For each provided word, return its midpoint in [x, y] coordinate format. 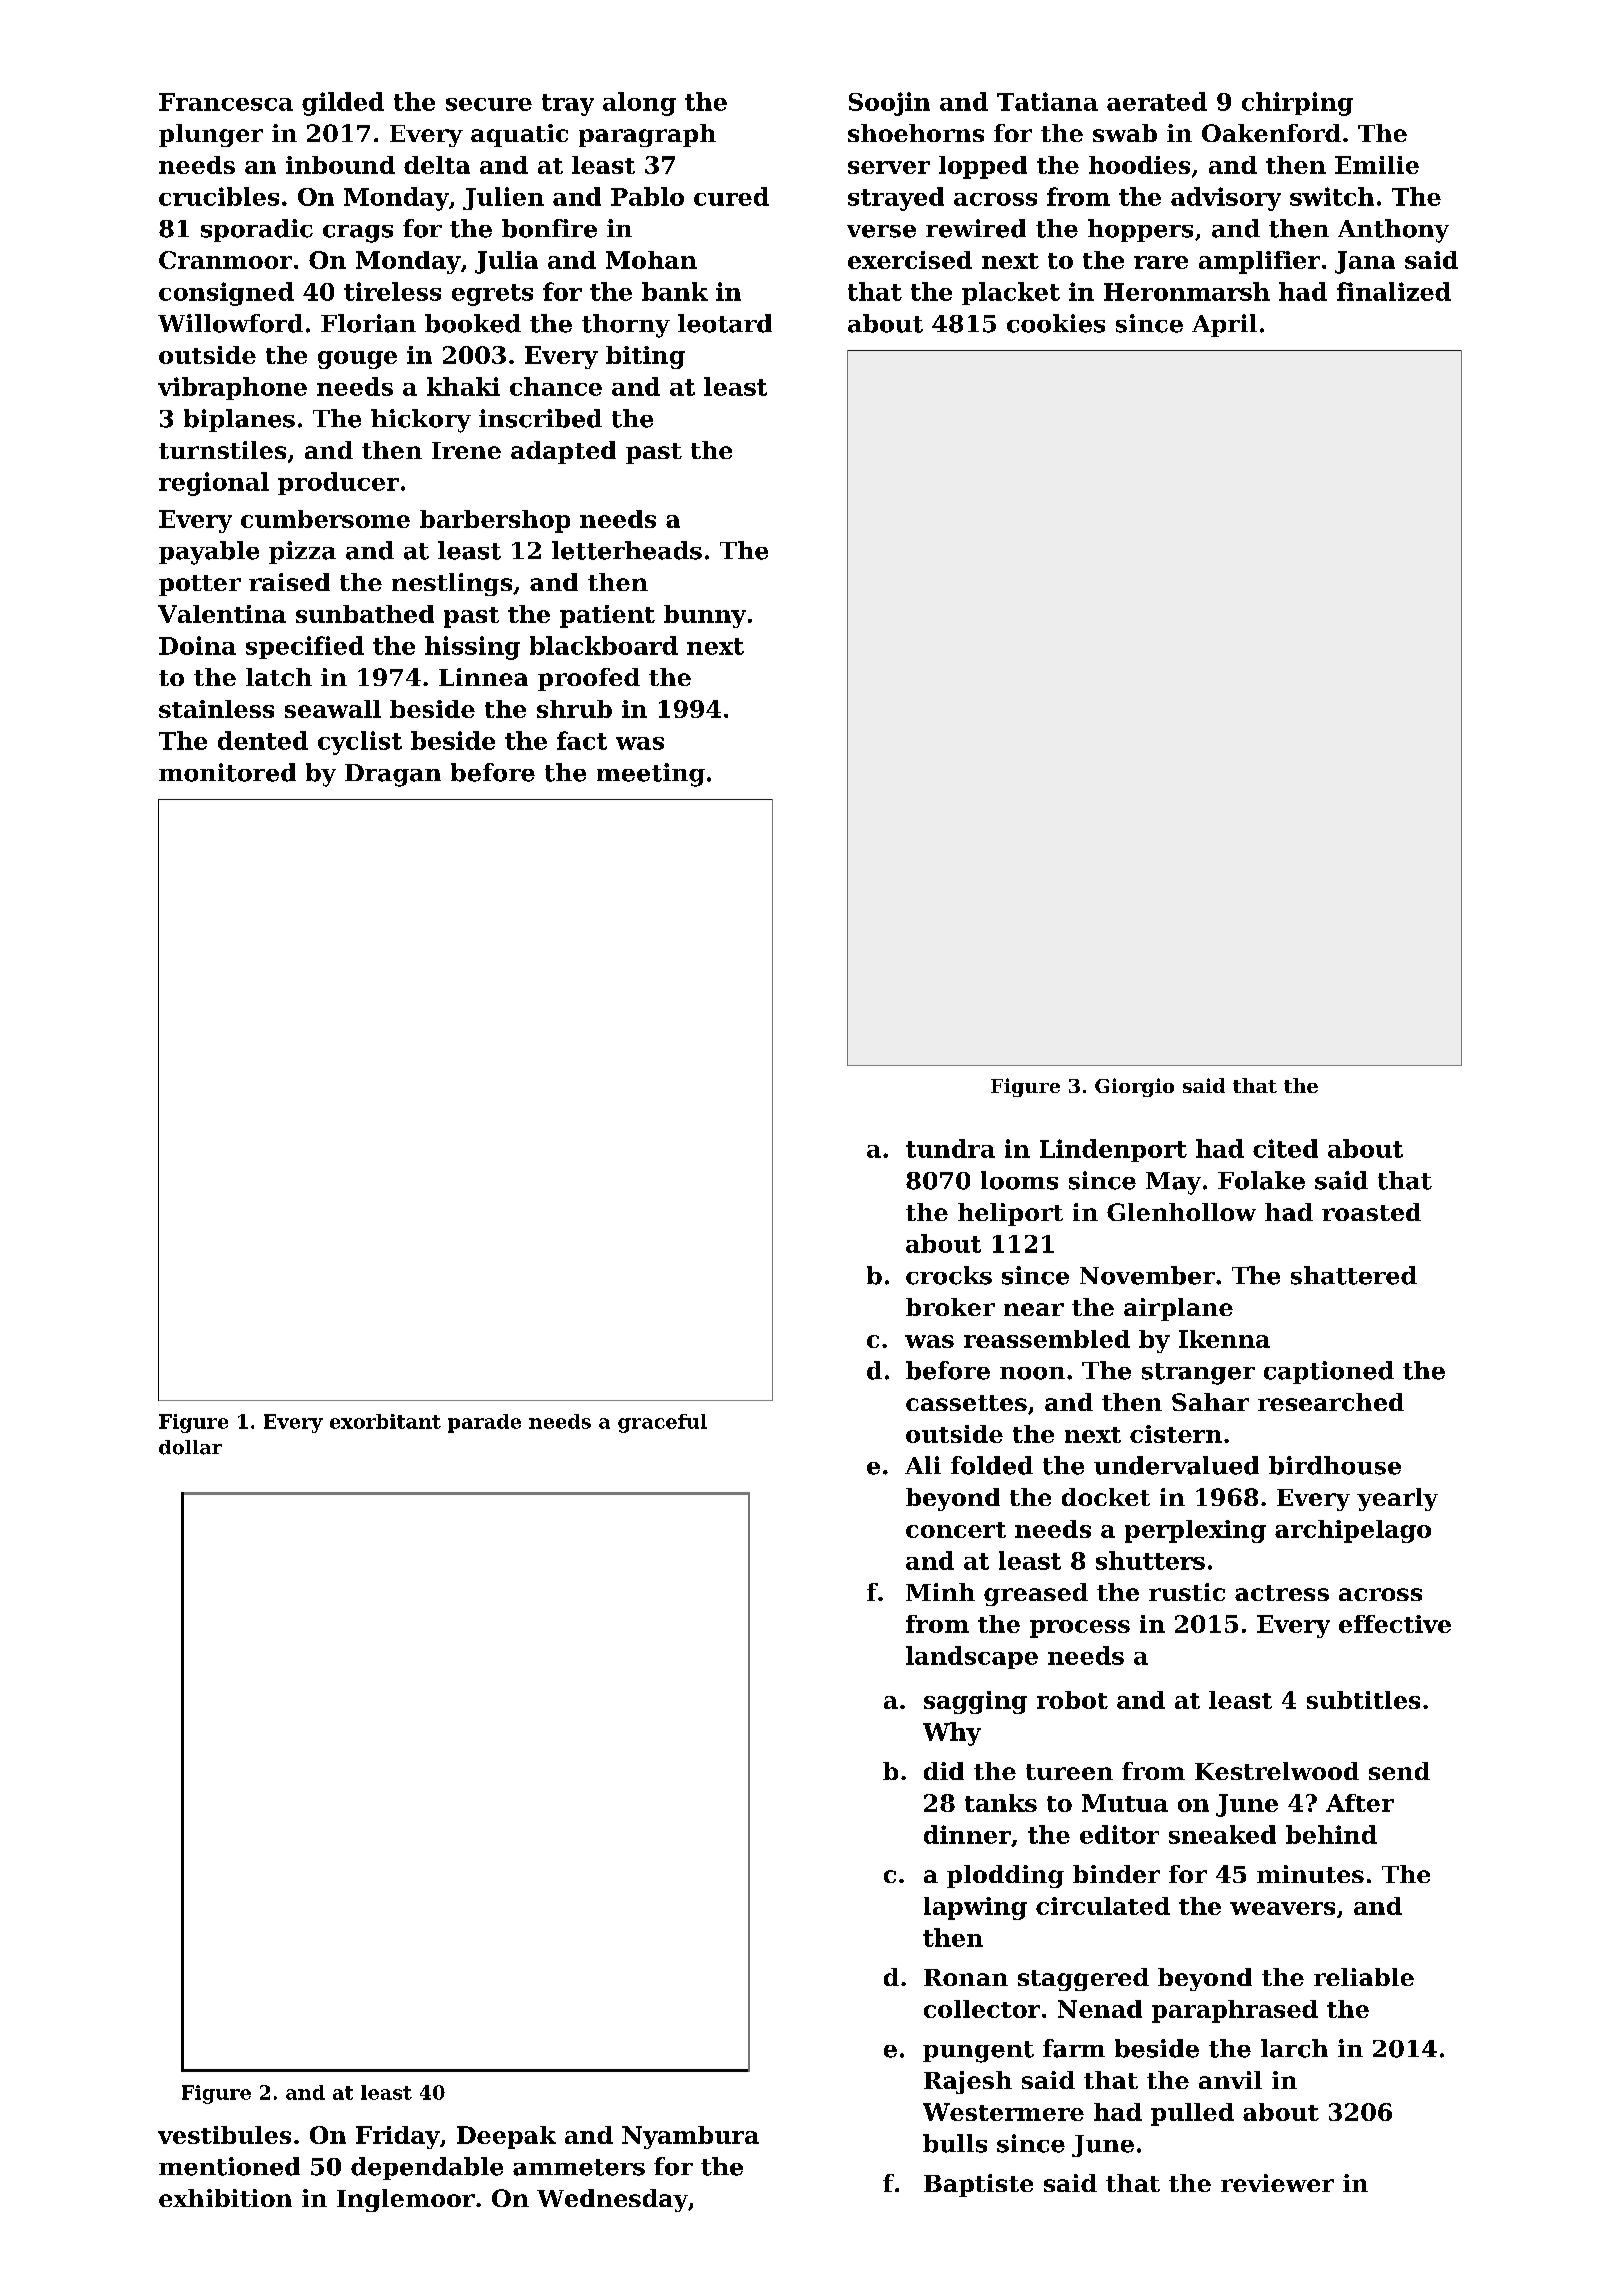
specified [305, 647]
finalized [1394, 291]
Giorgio [1134, 1087]
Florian [368, 323]
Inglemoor [406, 2200]
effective [1395, 1624]
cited [1285, 1148]
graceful [662, 1423]
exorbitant [385, 1421]
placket [1011, 293]
